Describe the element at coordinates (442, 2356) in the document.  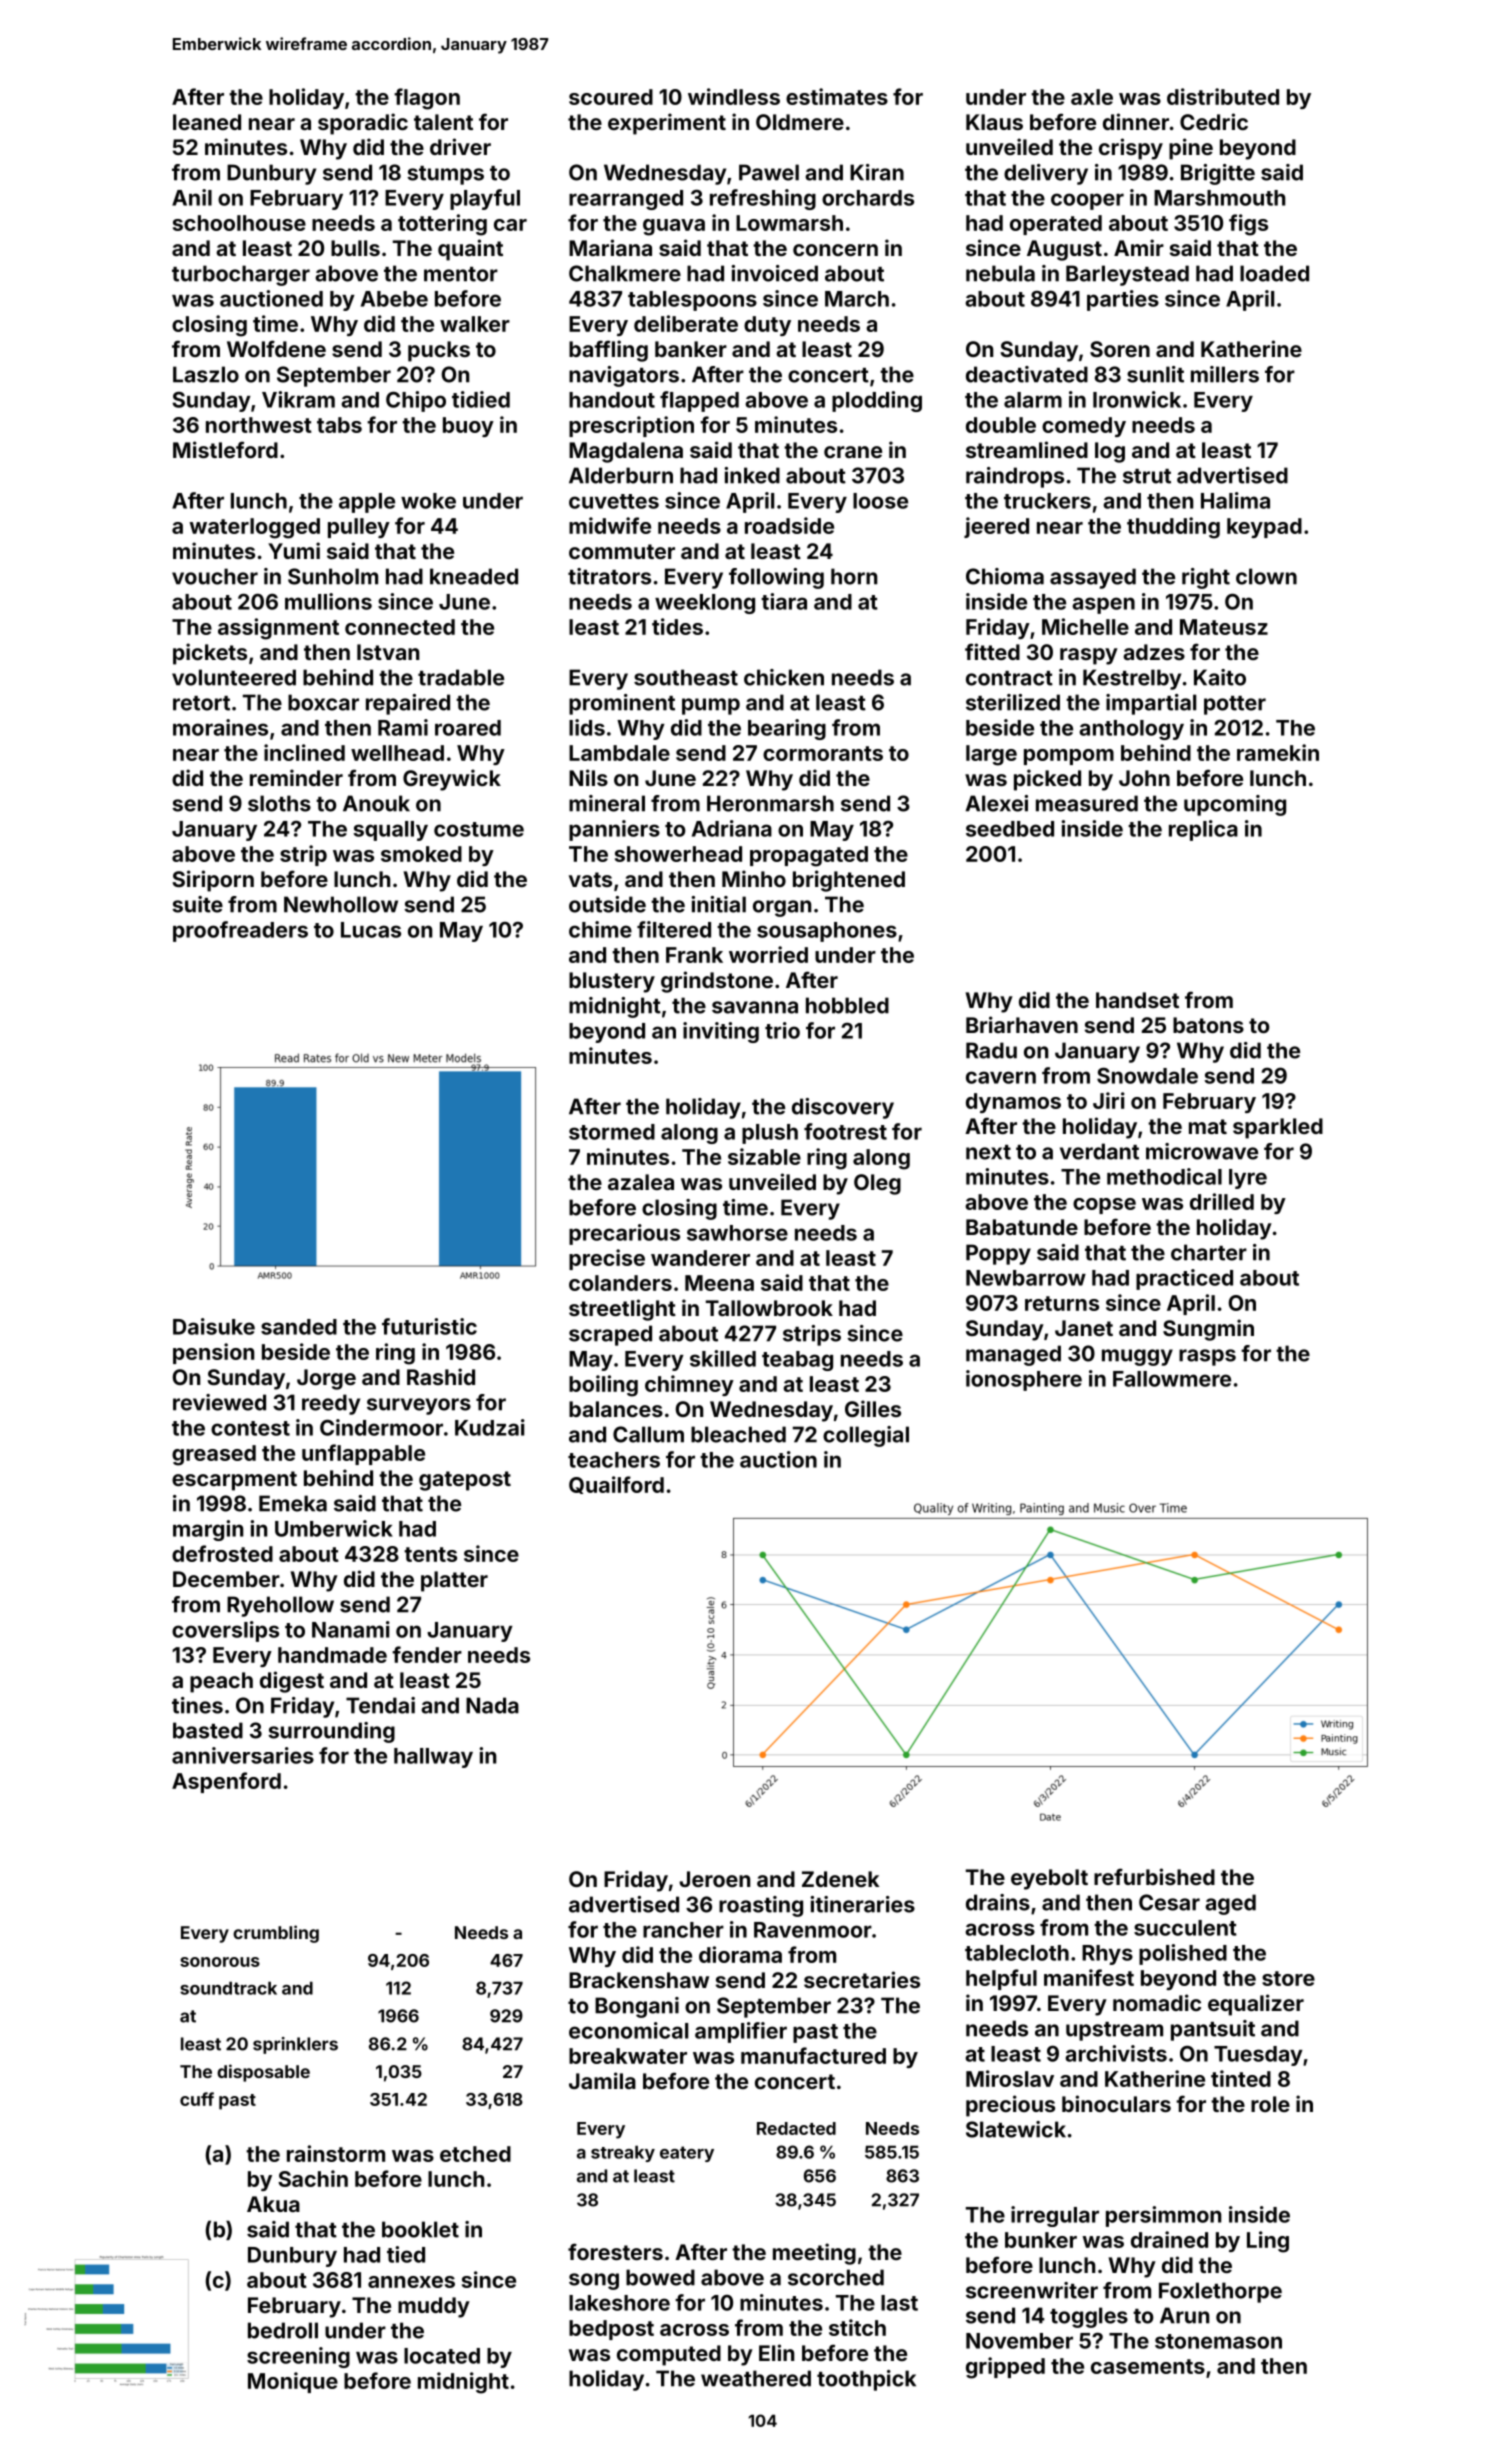
I see `located` at that location.
